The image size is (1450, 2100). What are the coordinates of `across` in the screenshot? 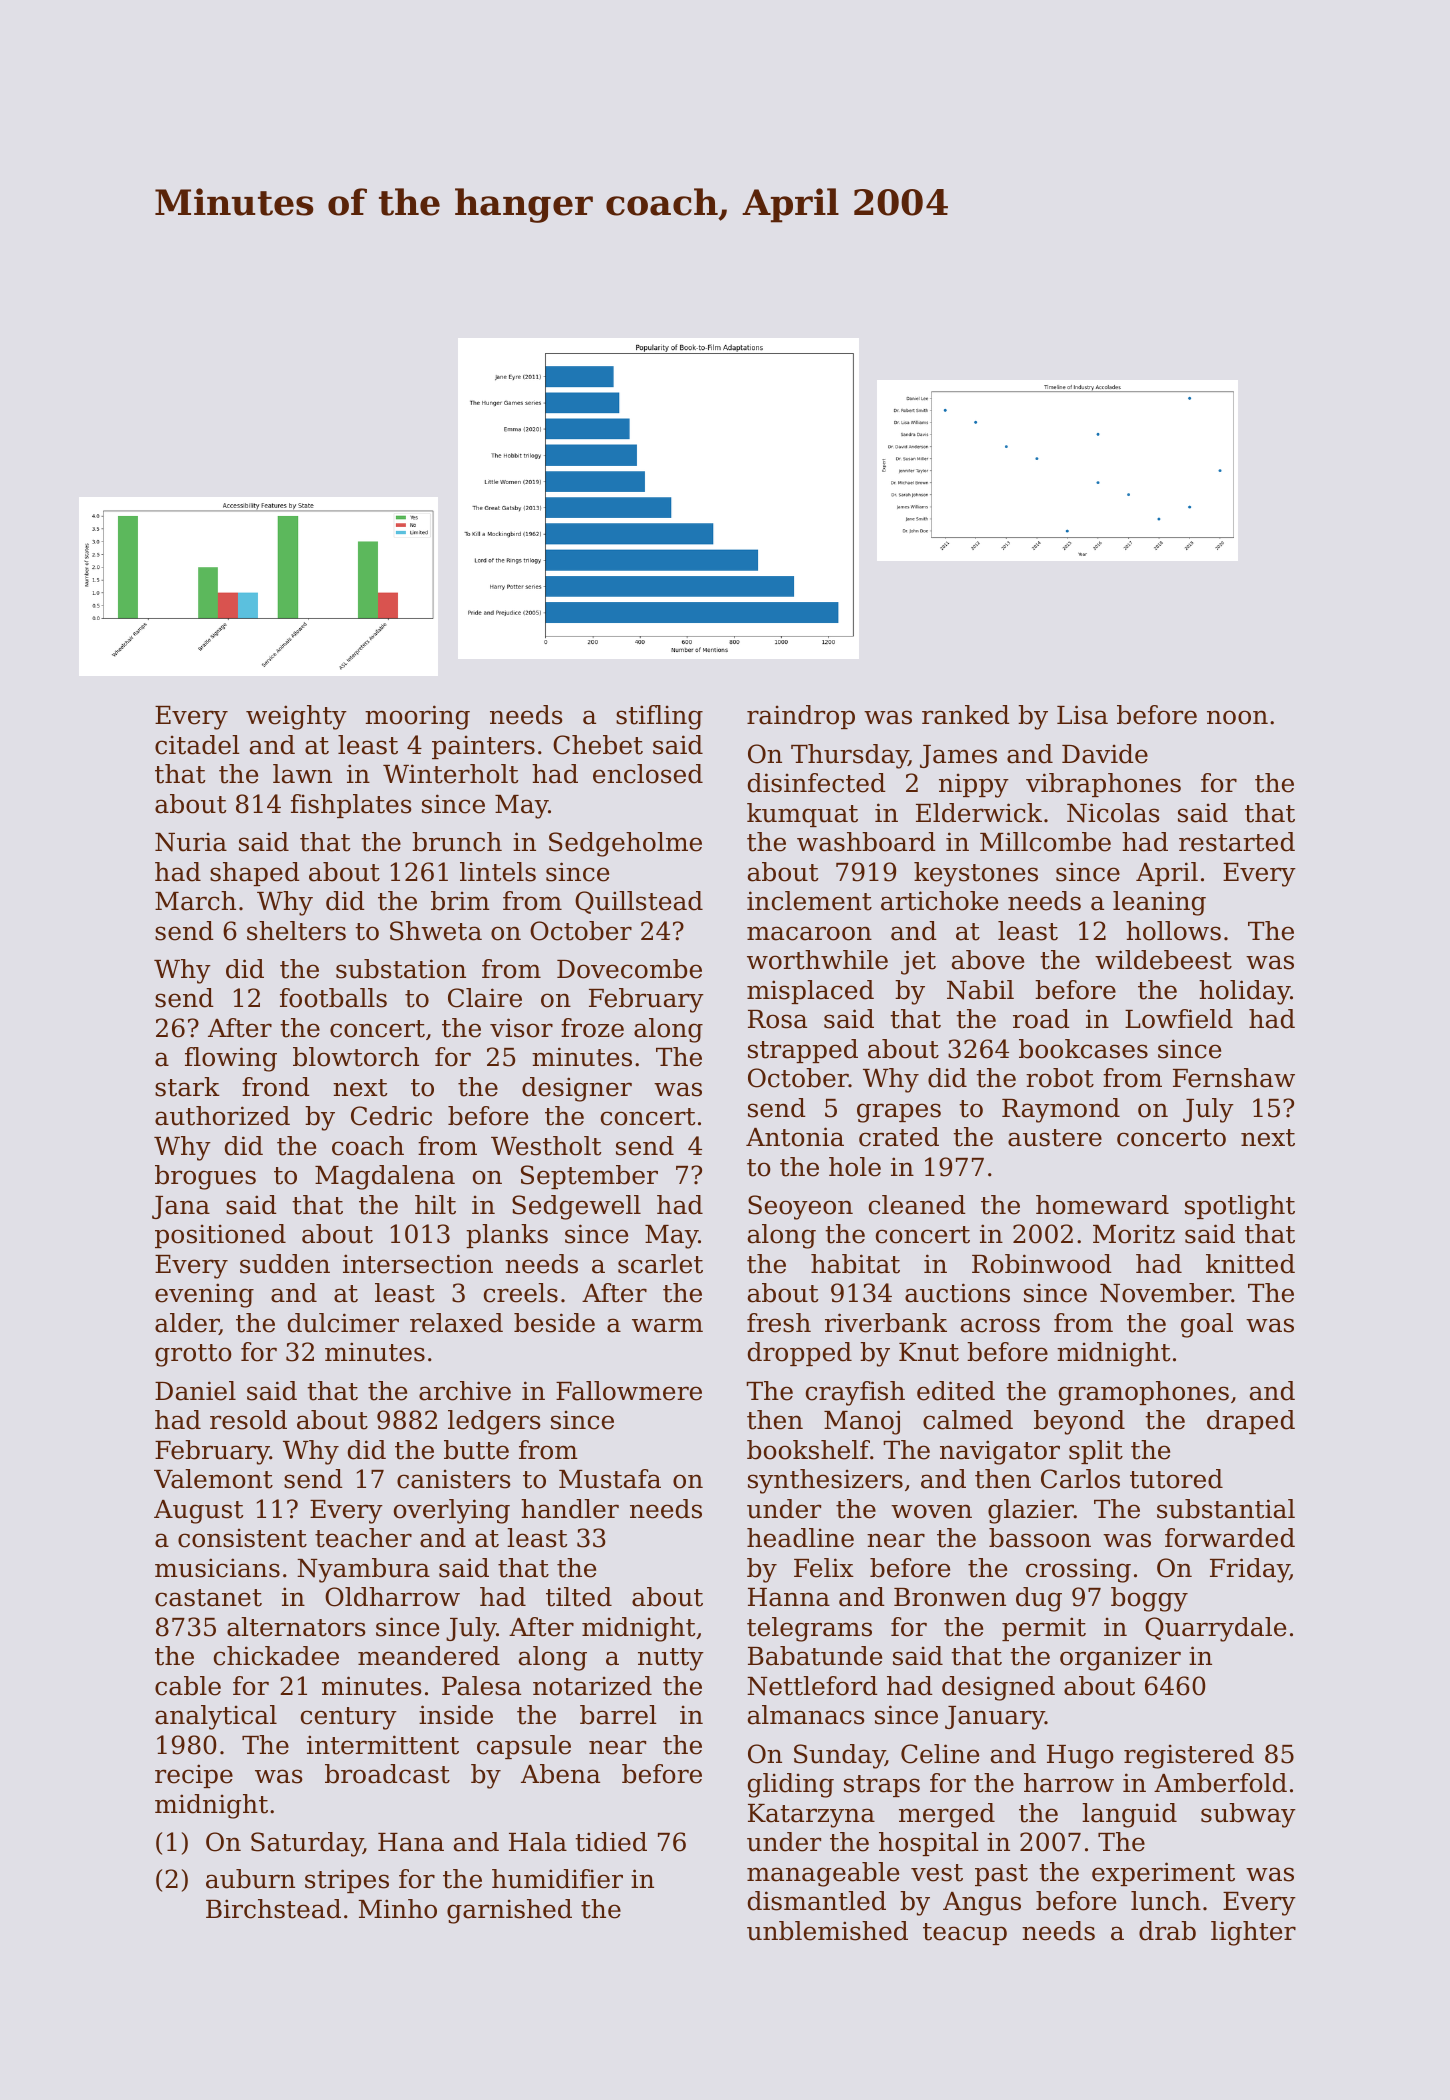 It's located at (1000, 1325).
